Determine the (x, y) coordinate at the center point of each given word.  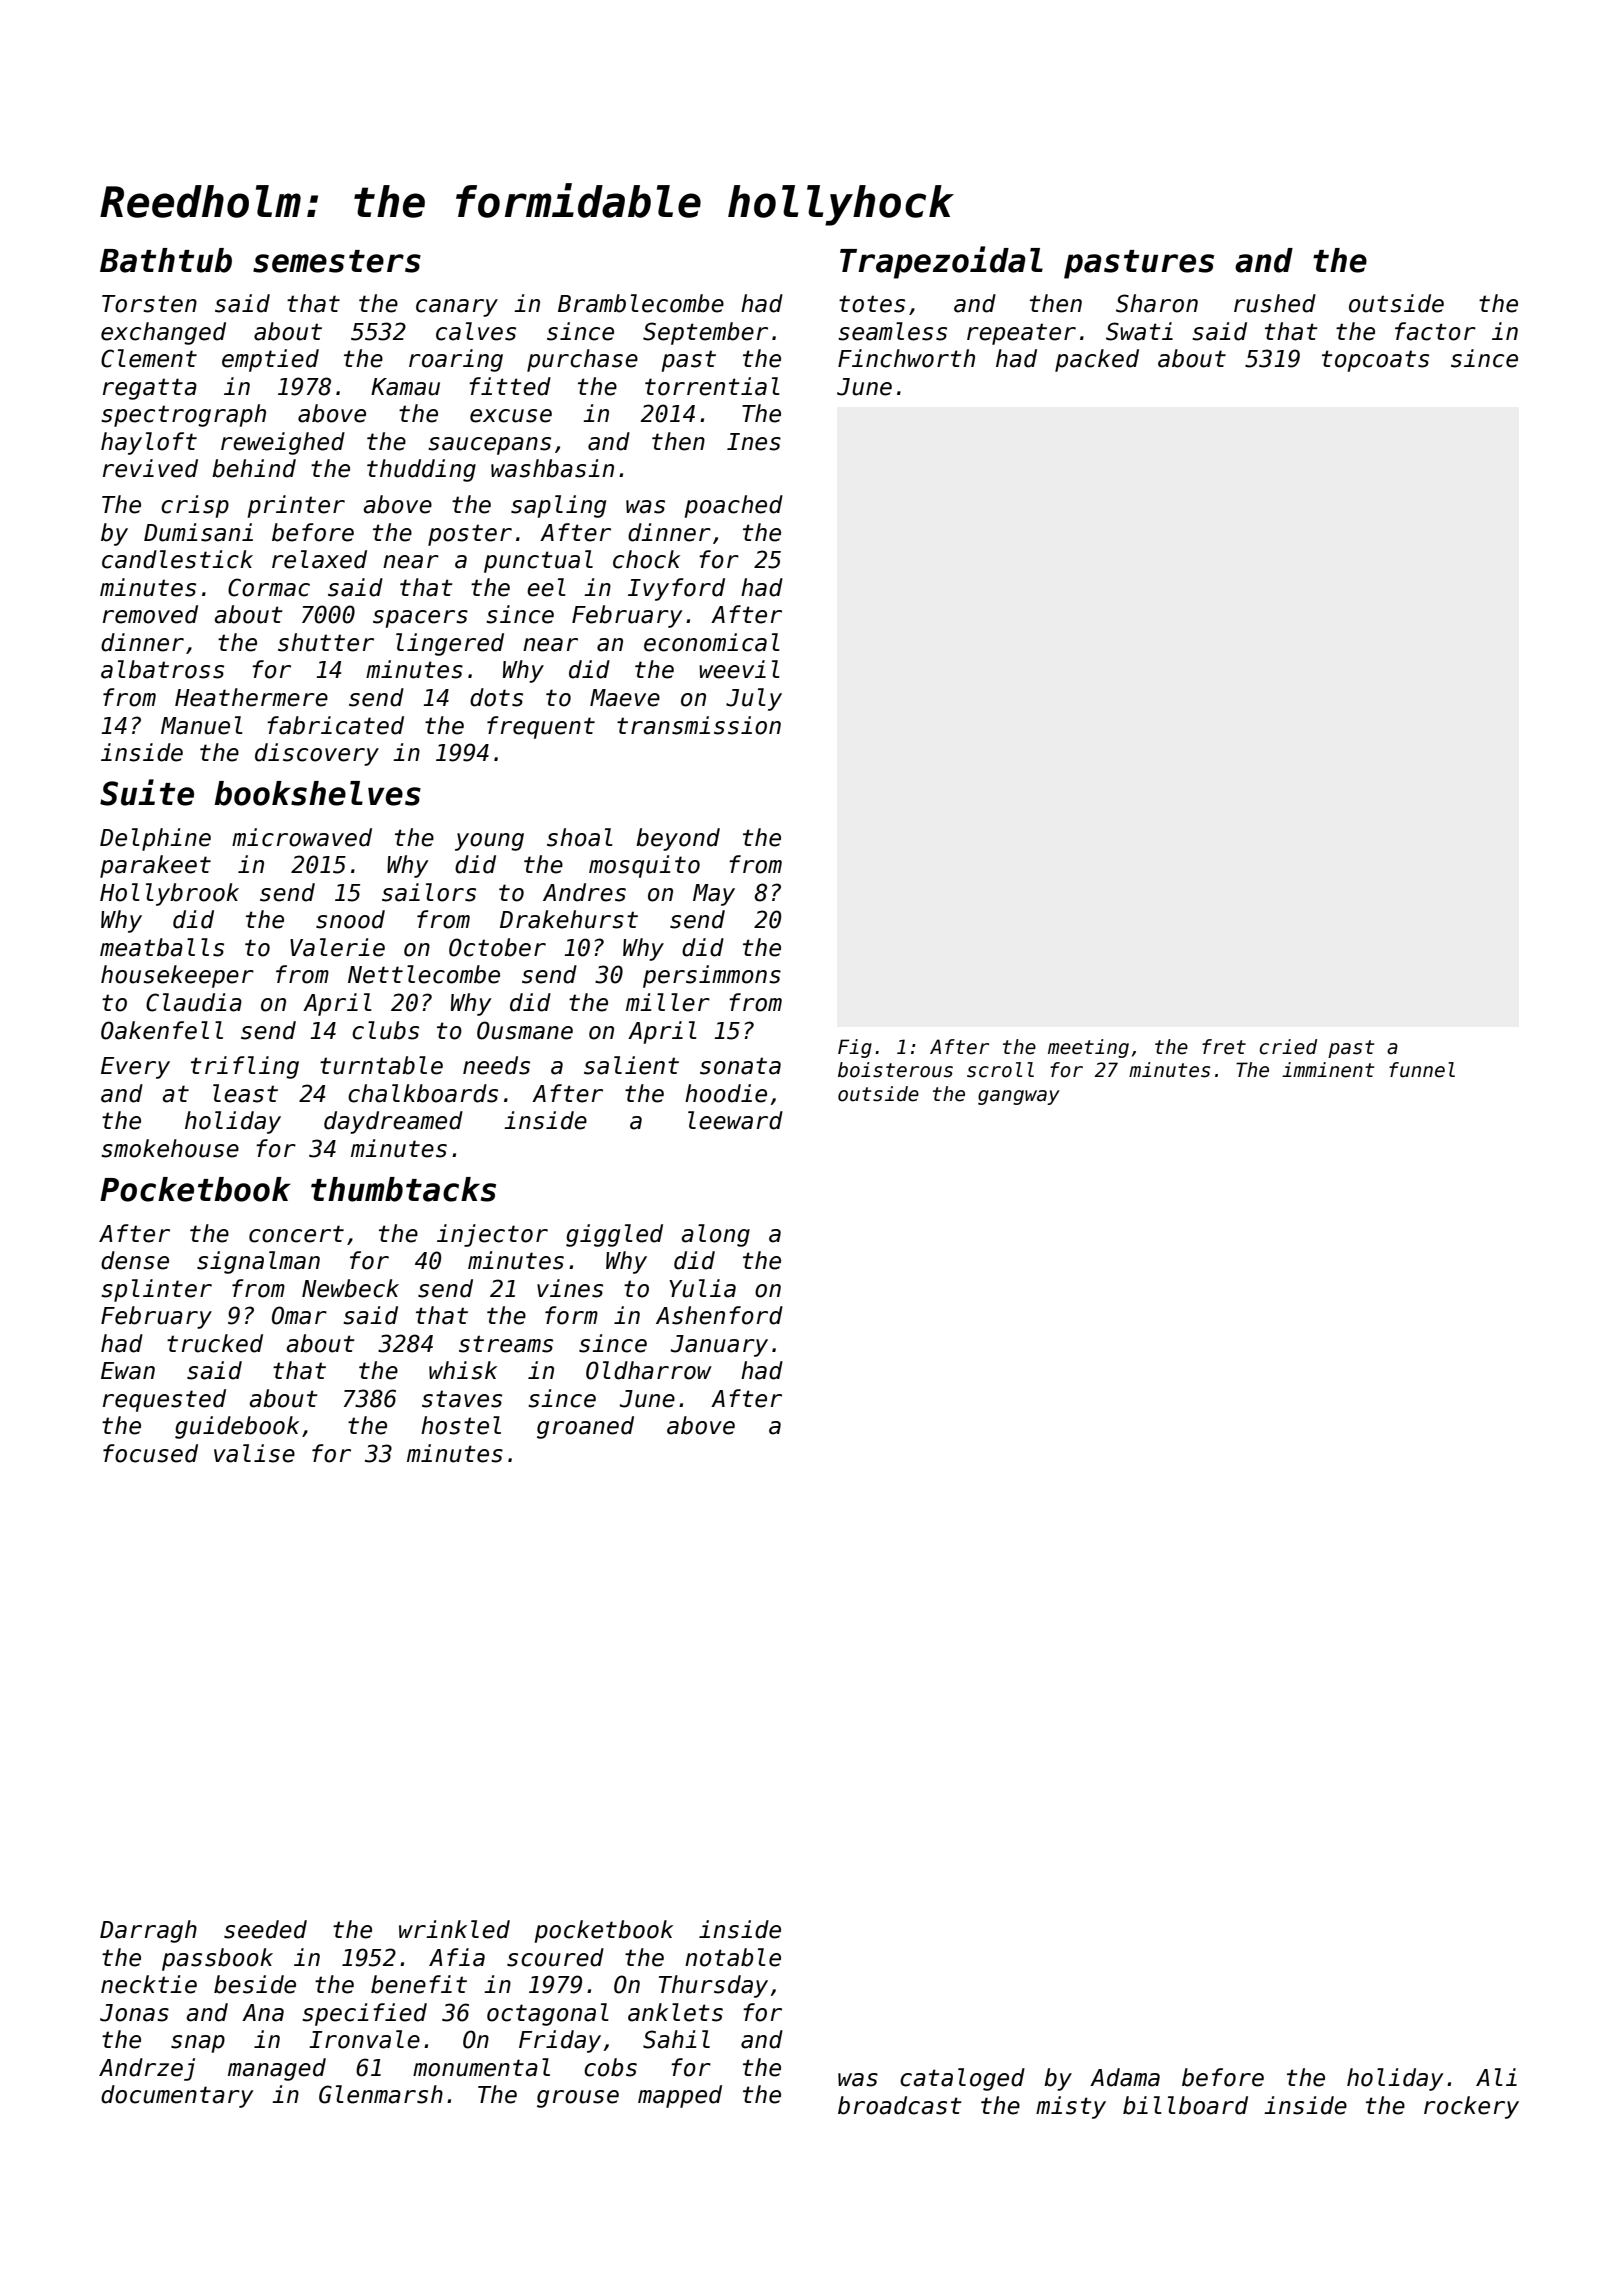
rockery (1471, 2107)
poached (734, 506)
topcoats (1375, 361)
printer (296, 506)
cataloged (962, 2079)
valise (254, 1453)
